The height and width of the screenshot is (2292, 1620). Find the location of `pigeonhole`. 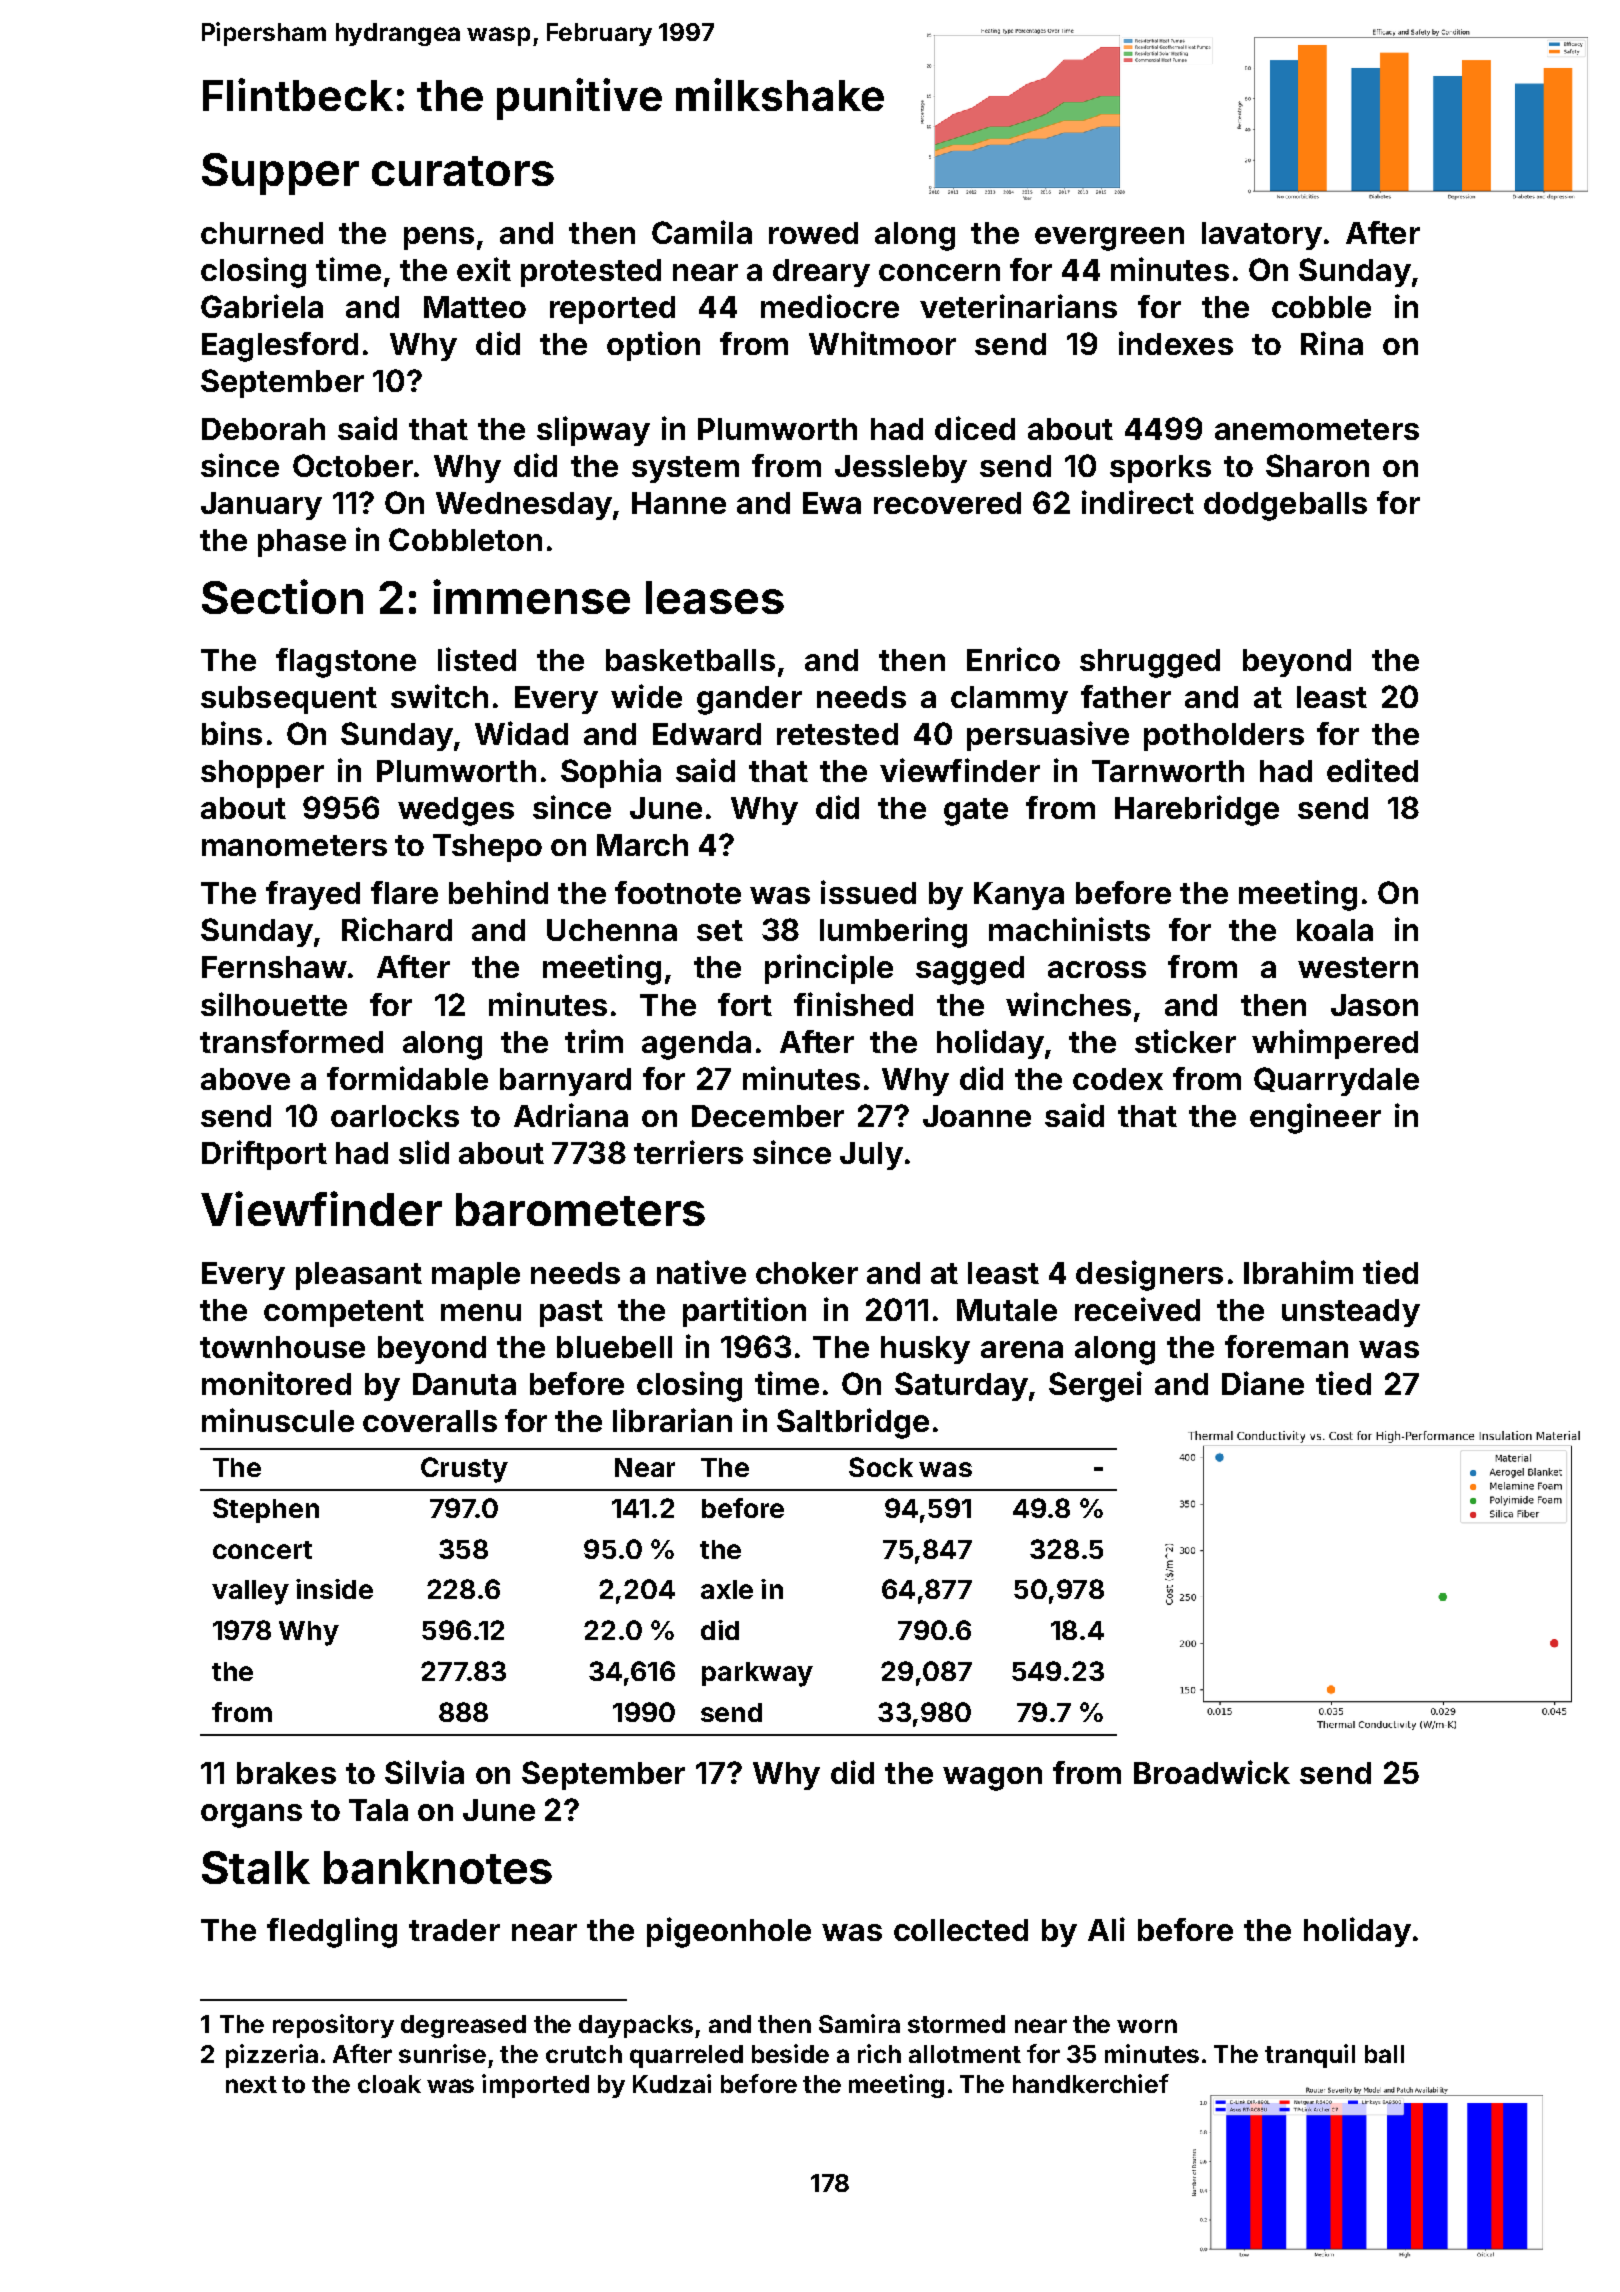

pigeonhole is located at coordinates (729, 1932).
